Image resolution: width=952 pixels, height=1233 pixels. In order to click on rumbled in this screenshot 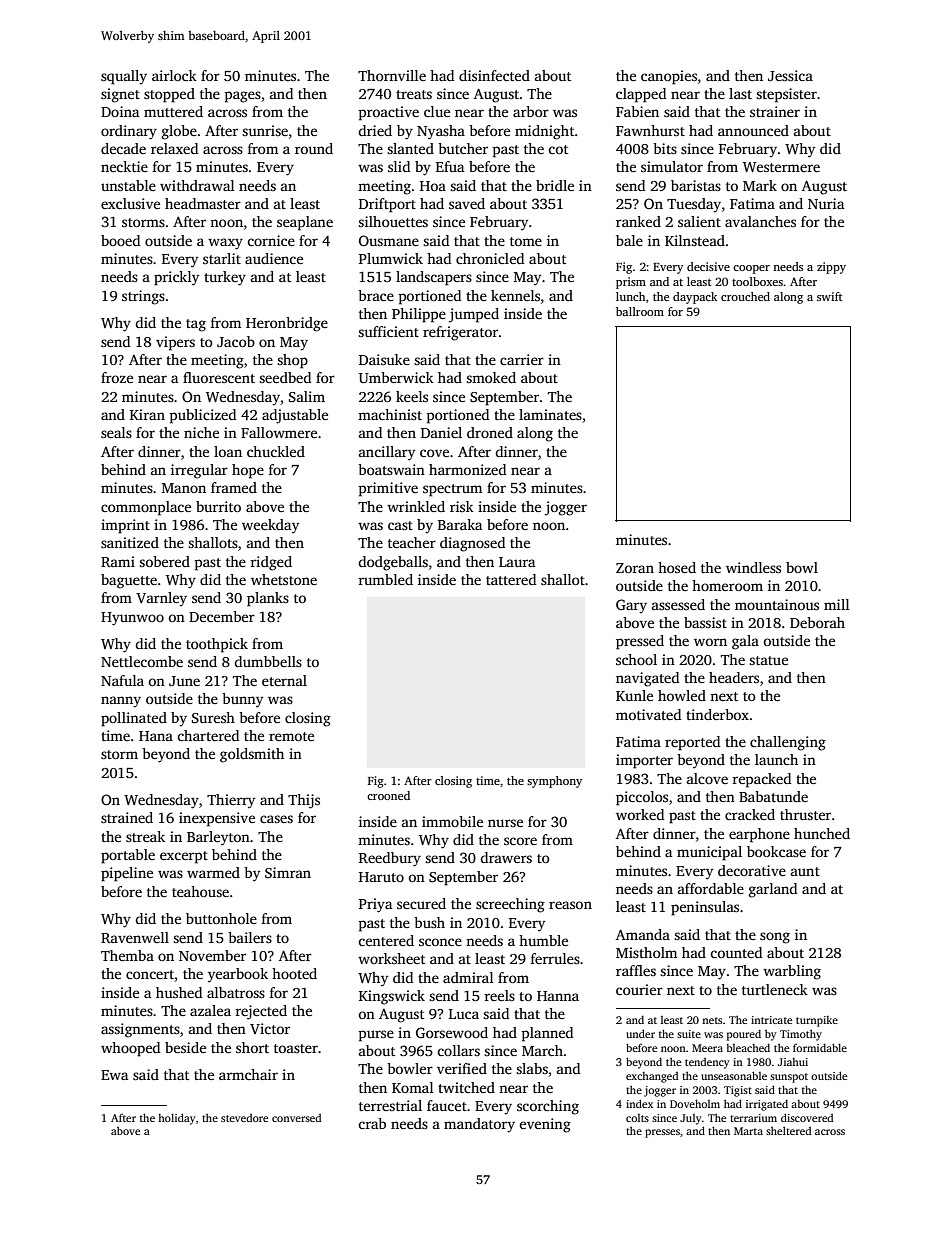, I will do `click(386, 579)`.
